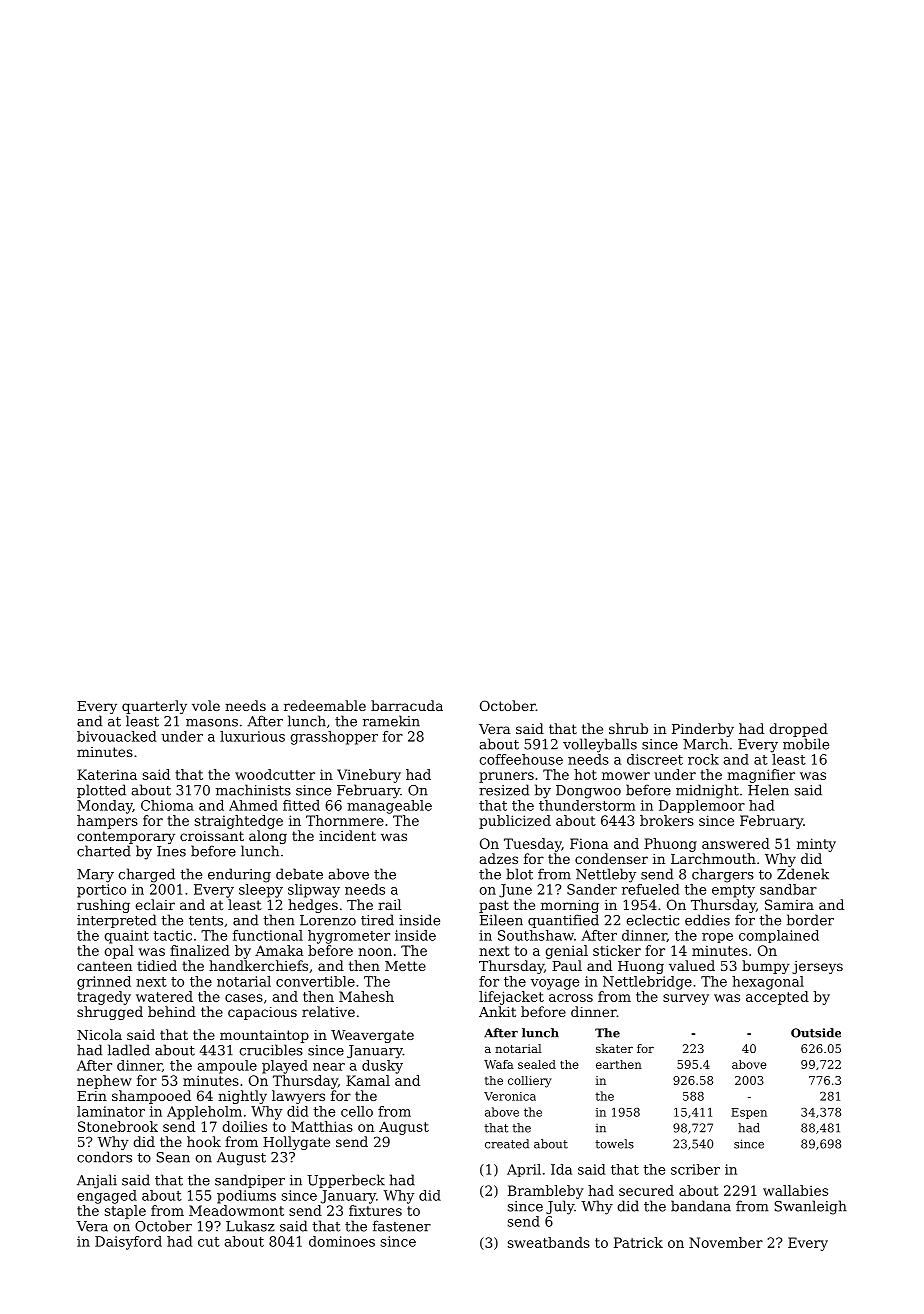  Describe the element at coordinates (154, 707) in the page. I see `quarterly` at that location.
